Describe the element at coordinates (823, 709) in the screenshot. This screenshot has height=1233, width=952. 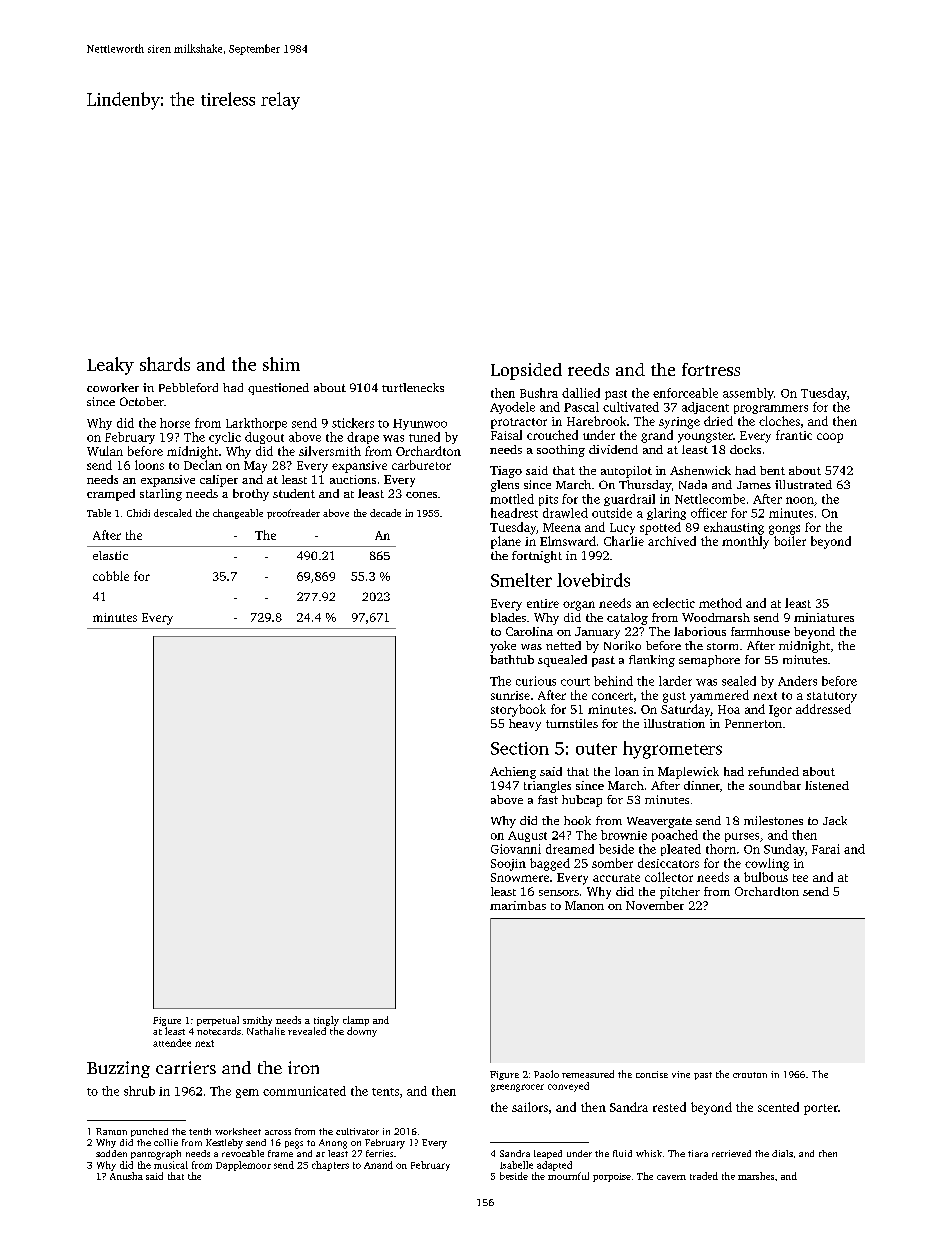
I see `addressed` at that location.
